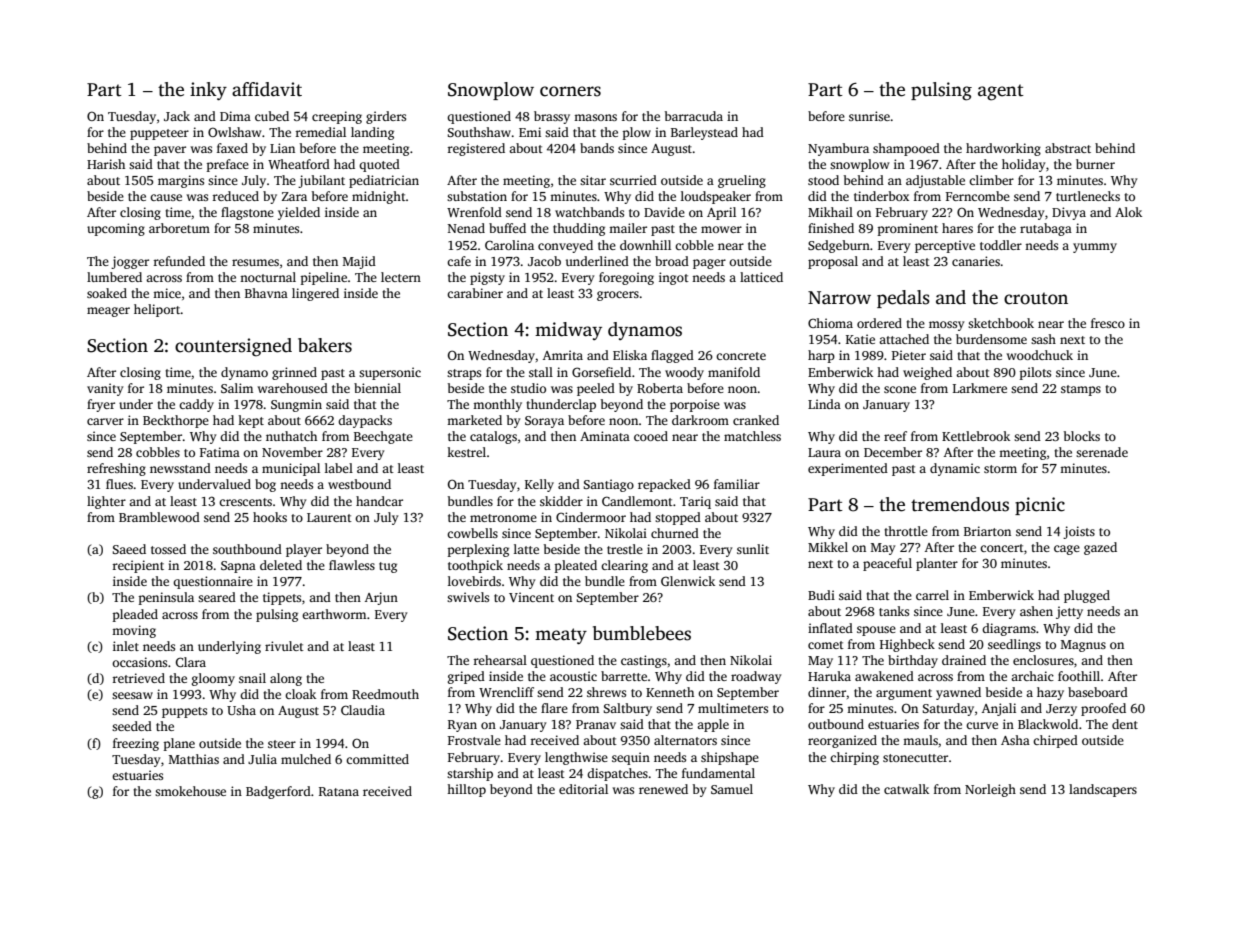  I want to click on cloak, so click(300, 694).
